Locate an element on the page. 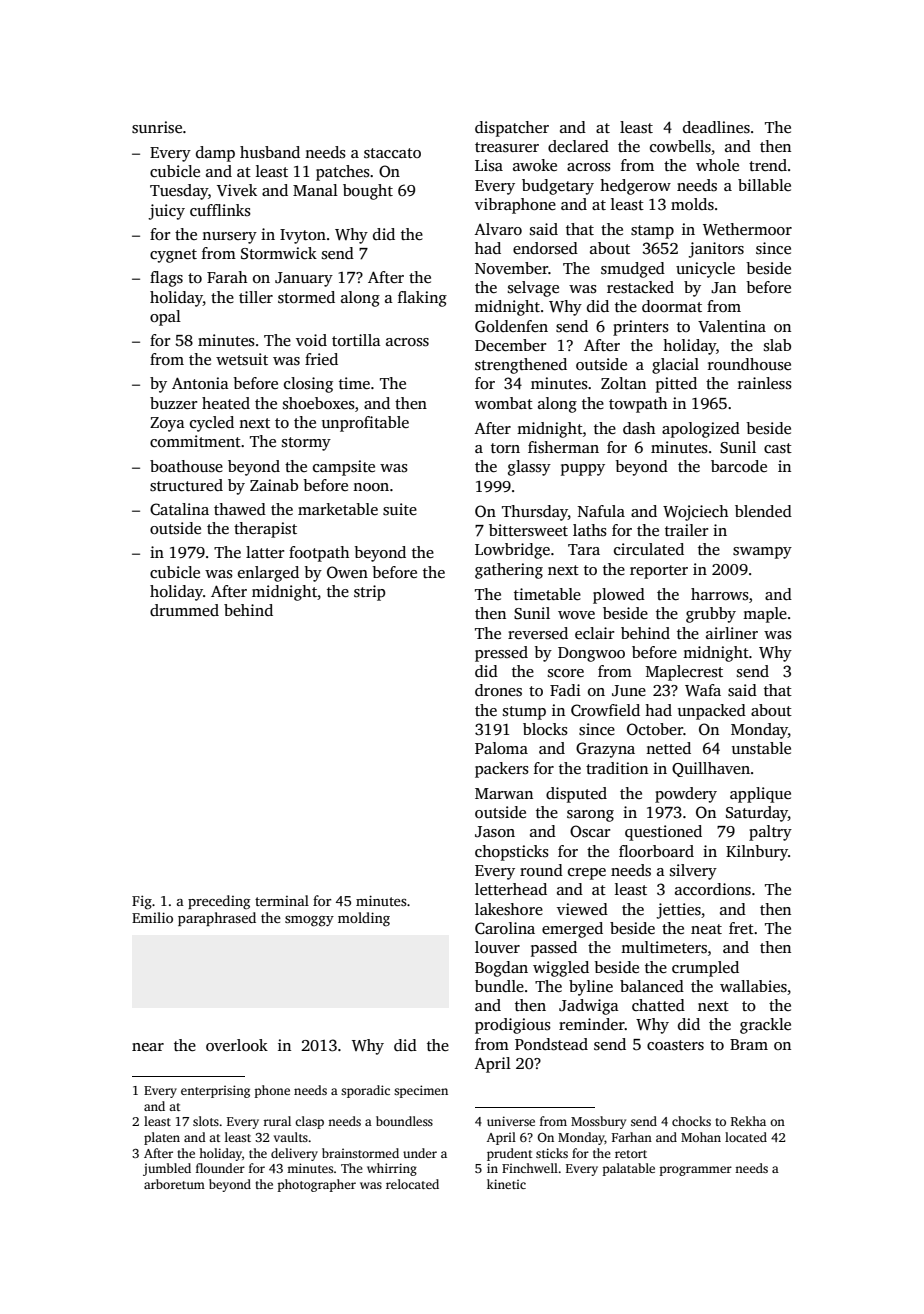  rainless is located at coordinates (765, 383).
